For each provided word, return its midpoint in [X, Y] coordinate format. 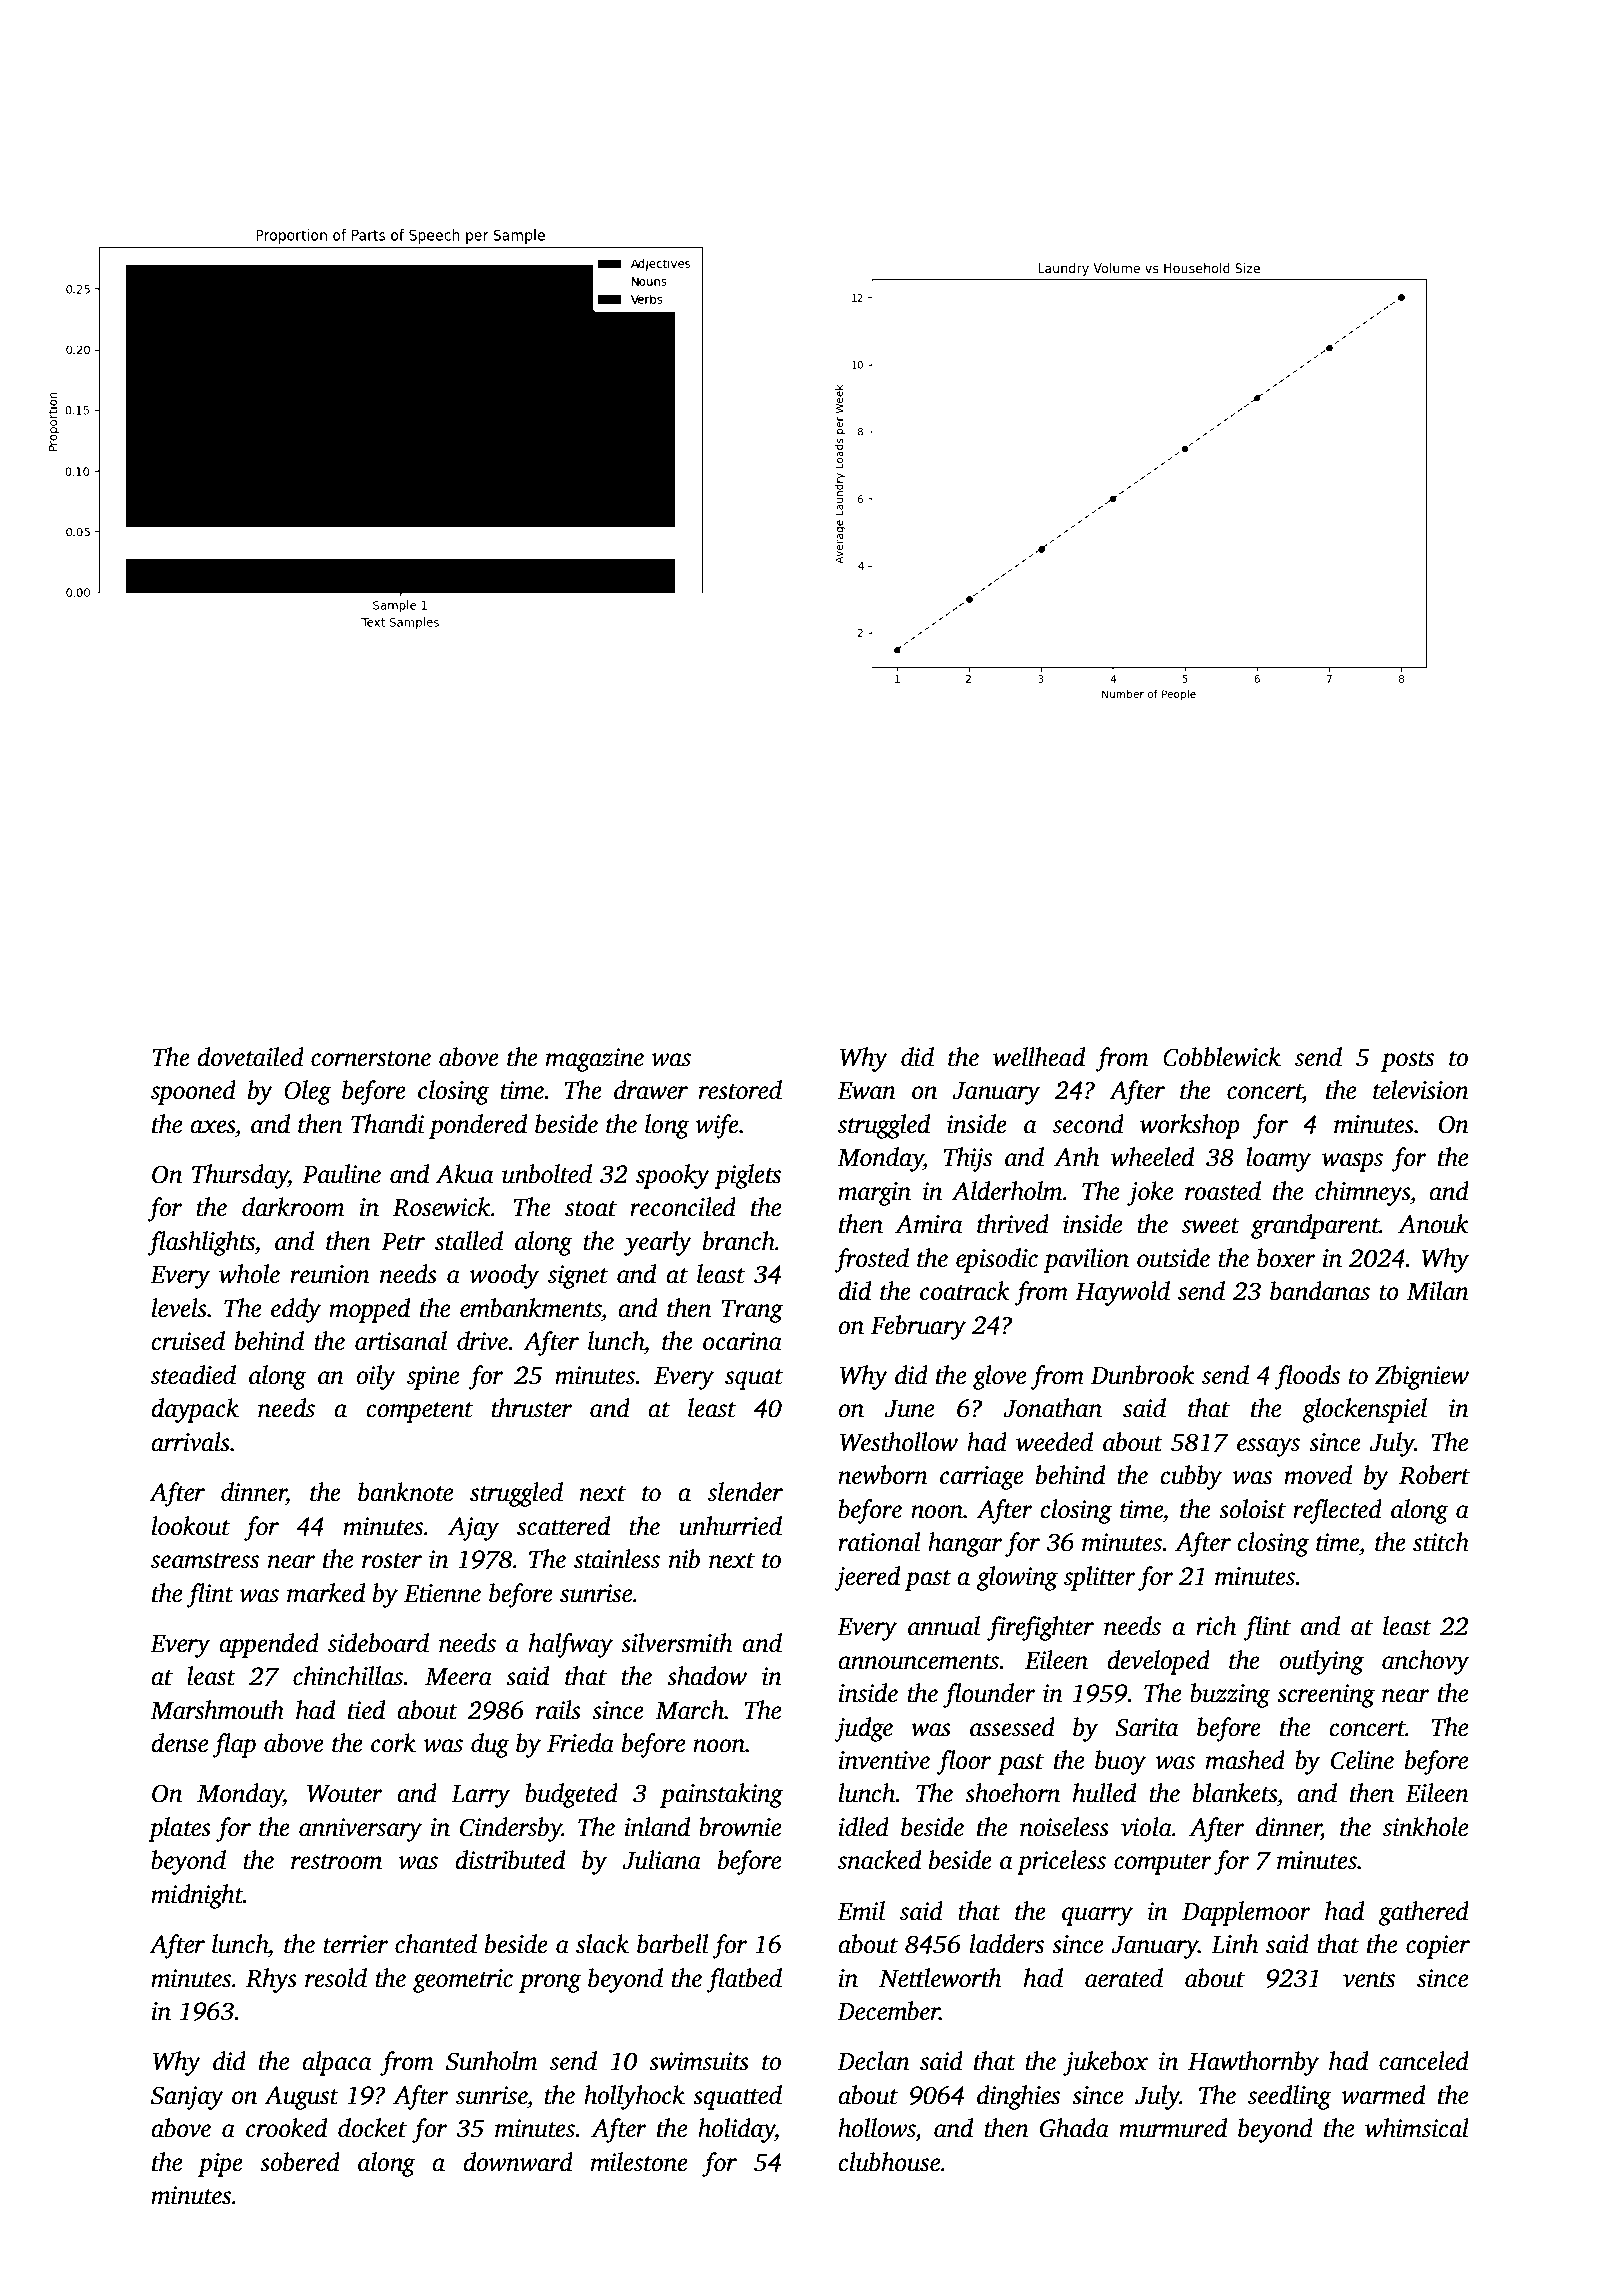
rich [1216, 1626]
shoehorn [1012, 1793]
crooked [286, 2128]
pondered [478, 1126]
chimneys [1362, 1193]
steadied [193, 1375]
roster [392, 1561]
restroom [336, 1862]
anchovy [1425, 1662]
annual [944, 1626]
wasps [1352, 1162]
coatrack [965, 1291]
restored [740, 1090]
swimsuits [699, 2061]
